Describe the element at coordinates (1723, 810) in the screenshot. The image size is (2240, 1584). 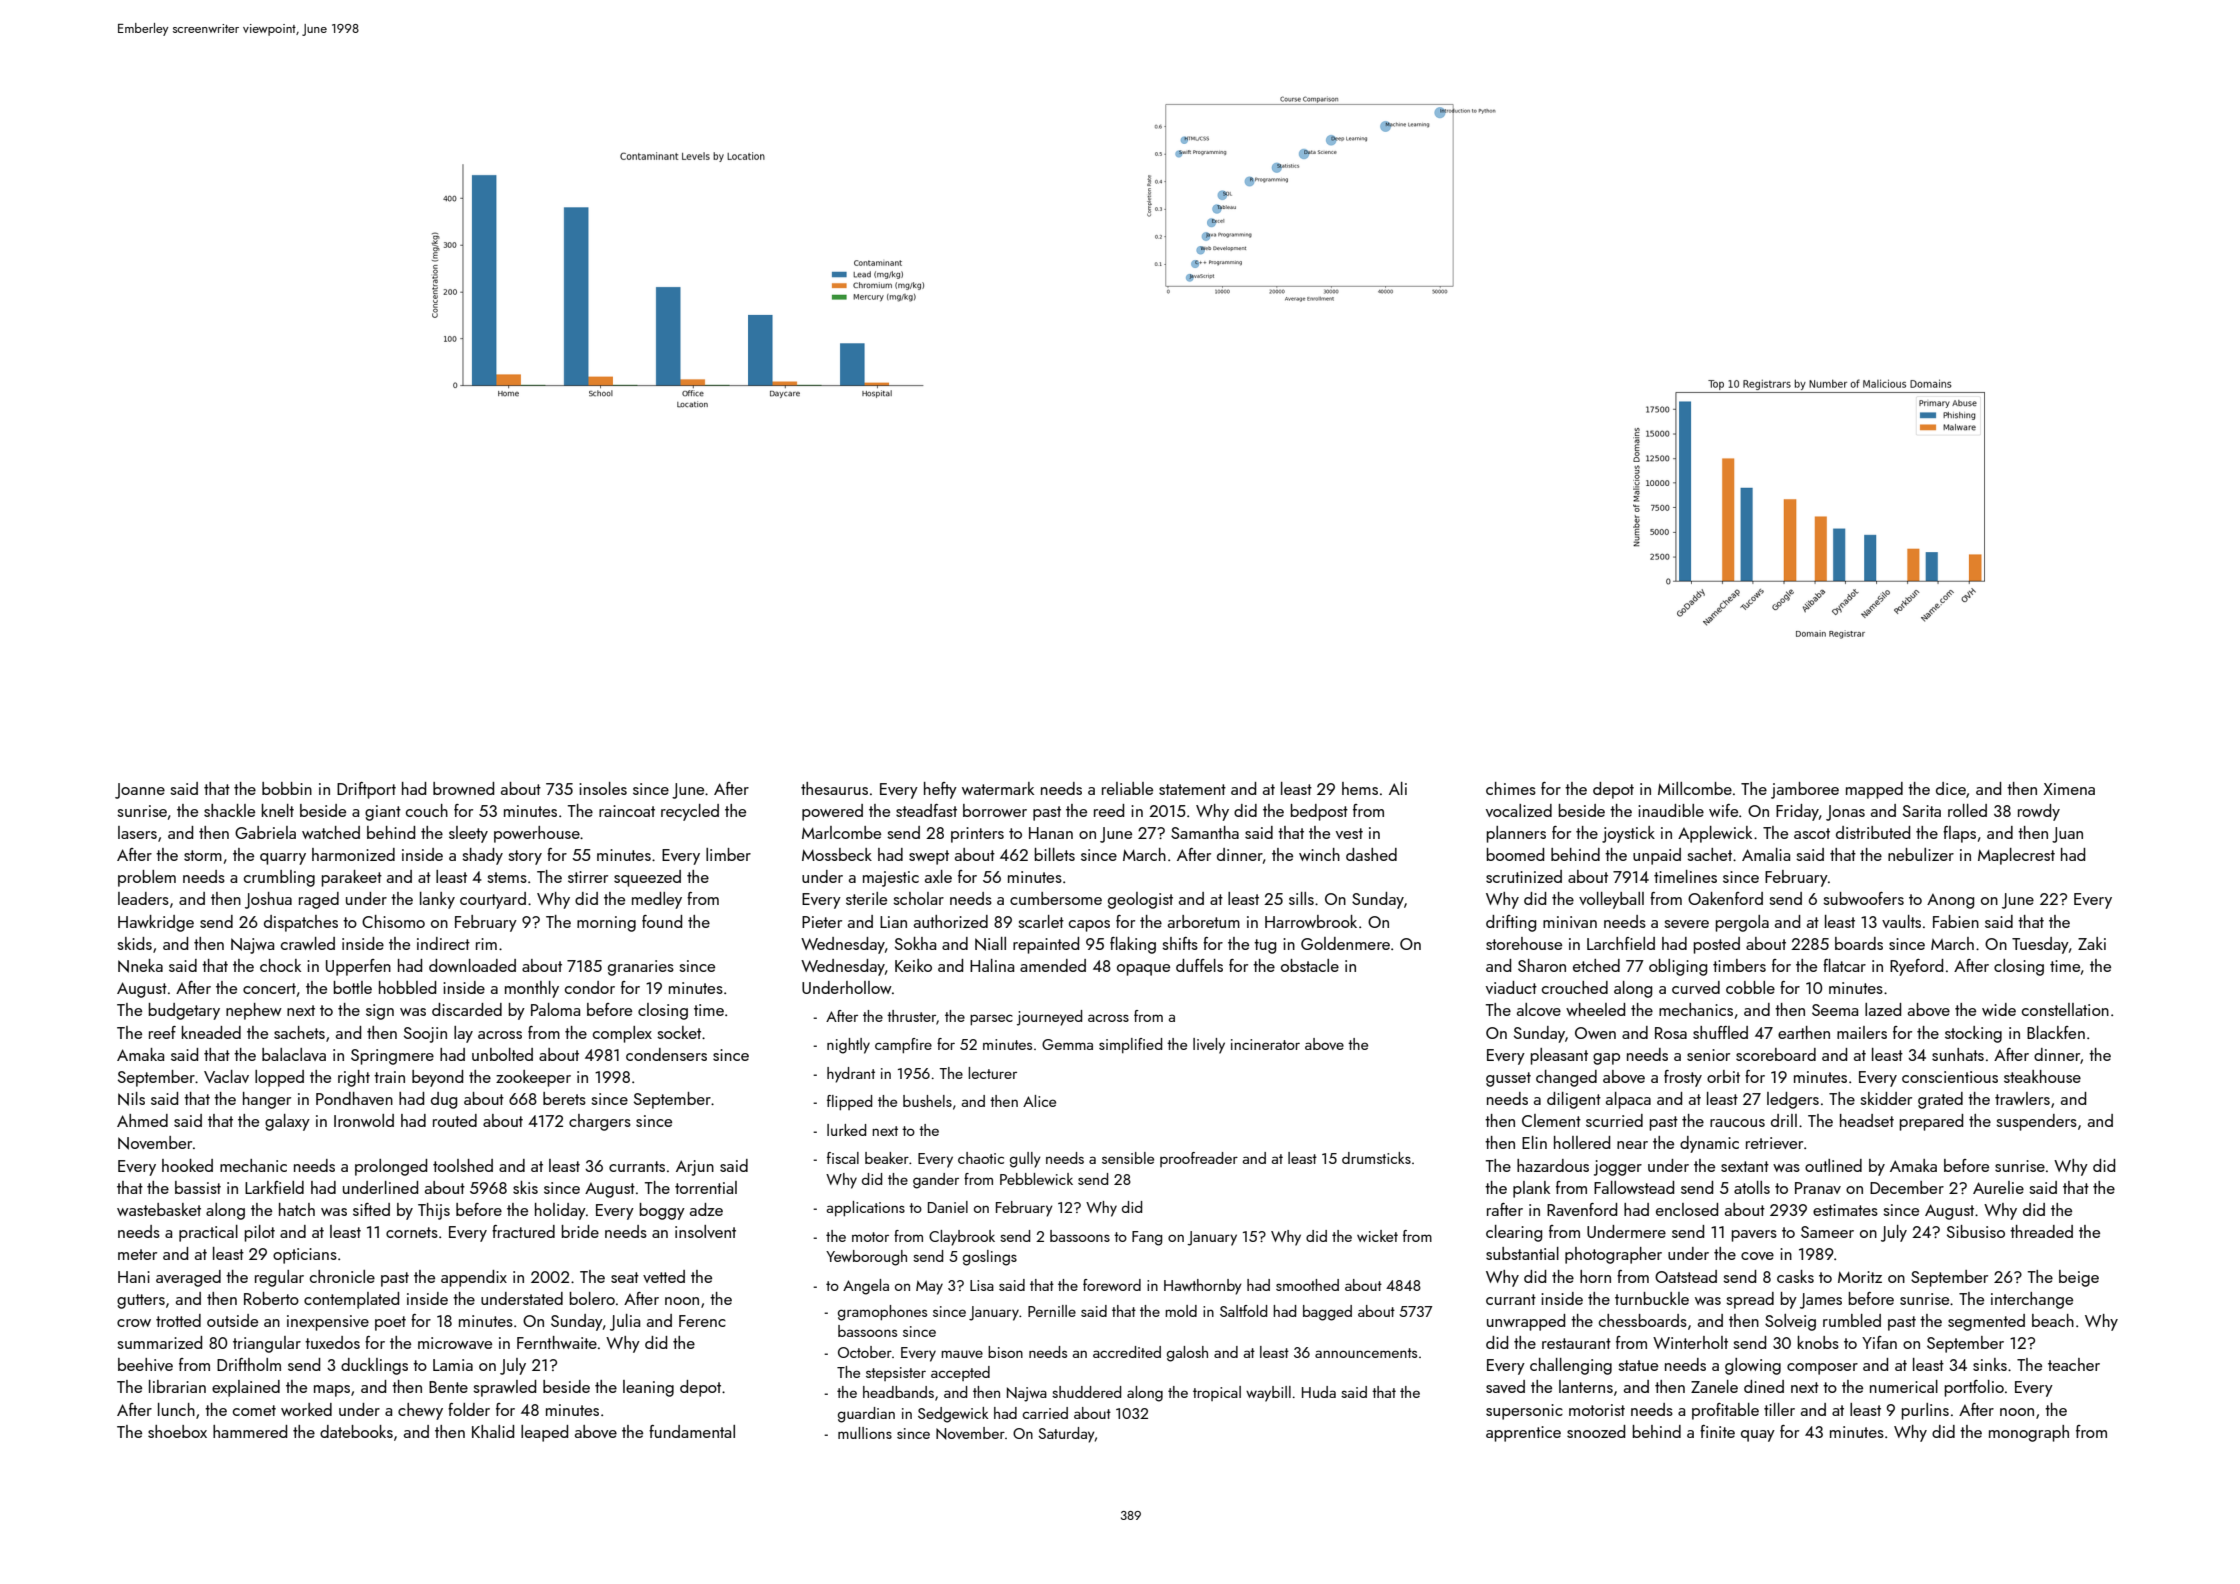
I see `wife` at that location.
